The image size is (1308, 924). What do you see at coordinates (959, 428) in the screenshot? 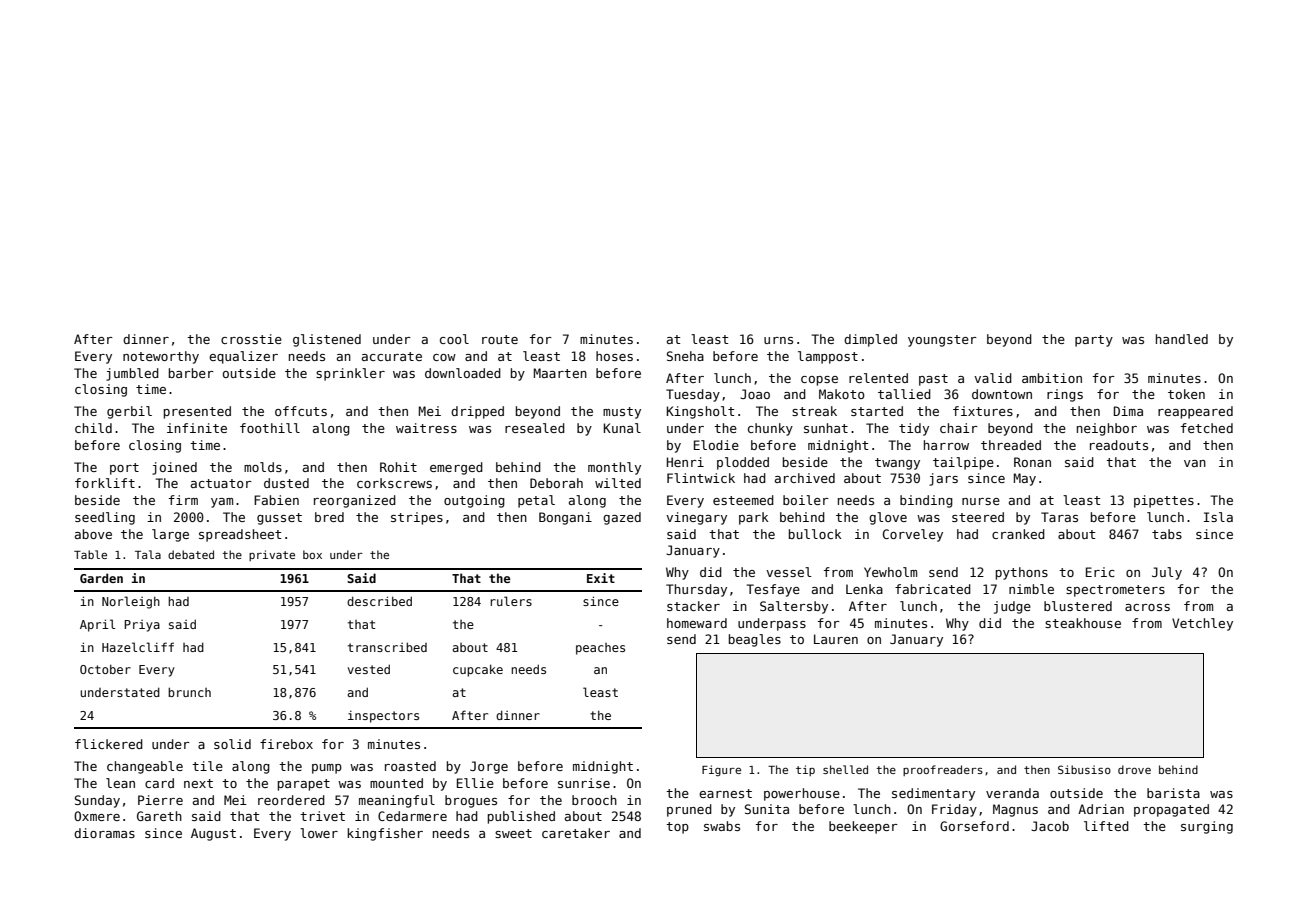
I see `chair` at bounding box center [959, 428].
